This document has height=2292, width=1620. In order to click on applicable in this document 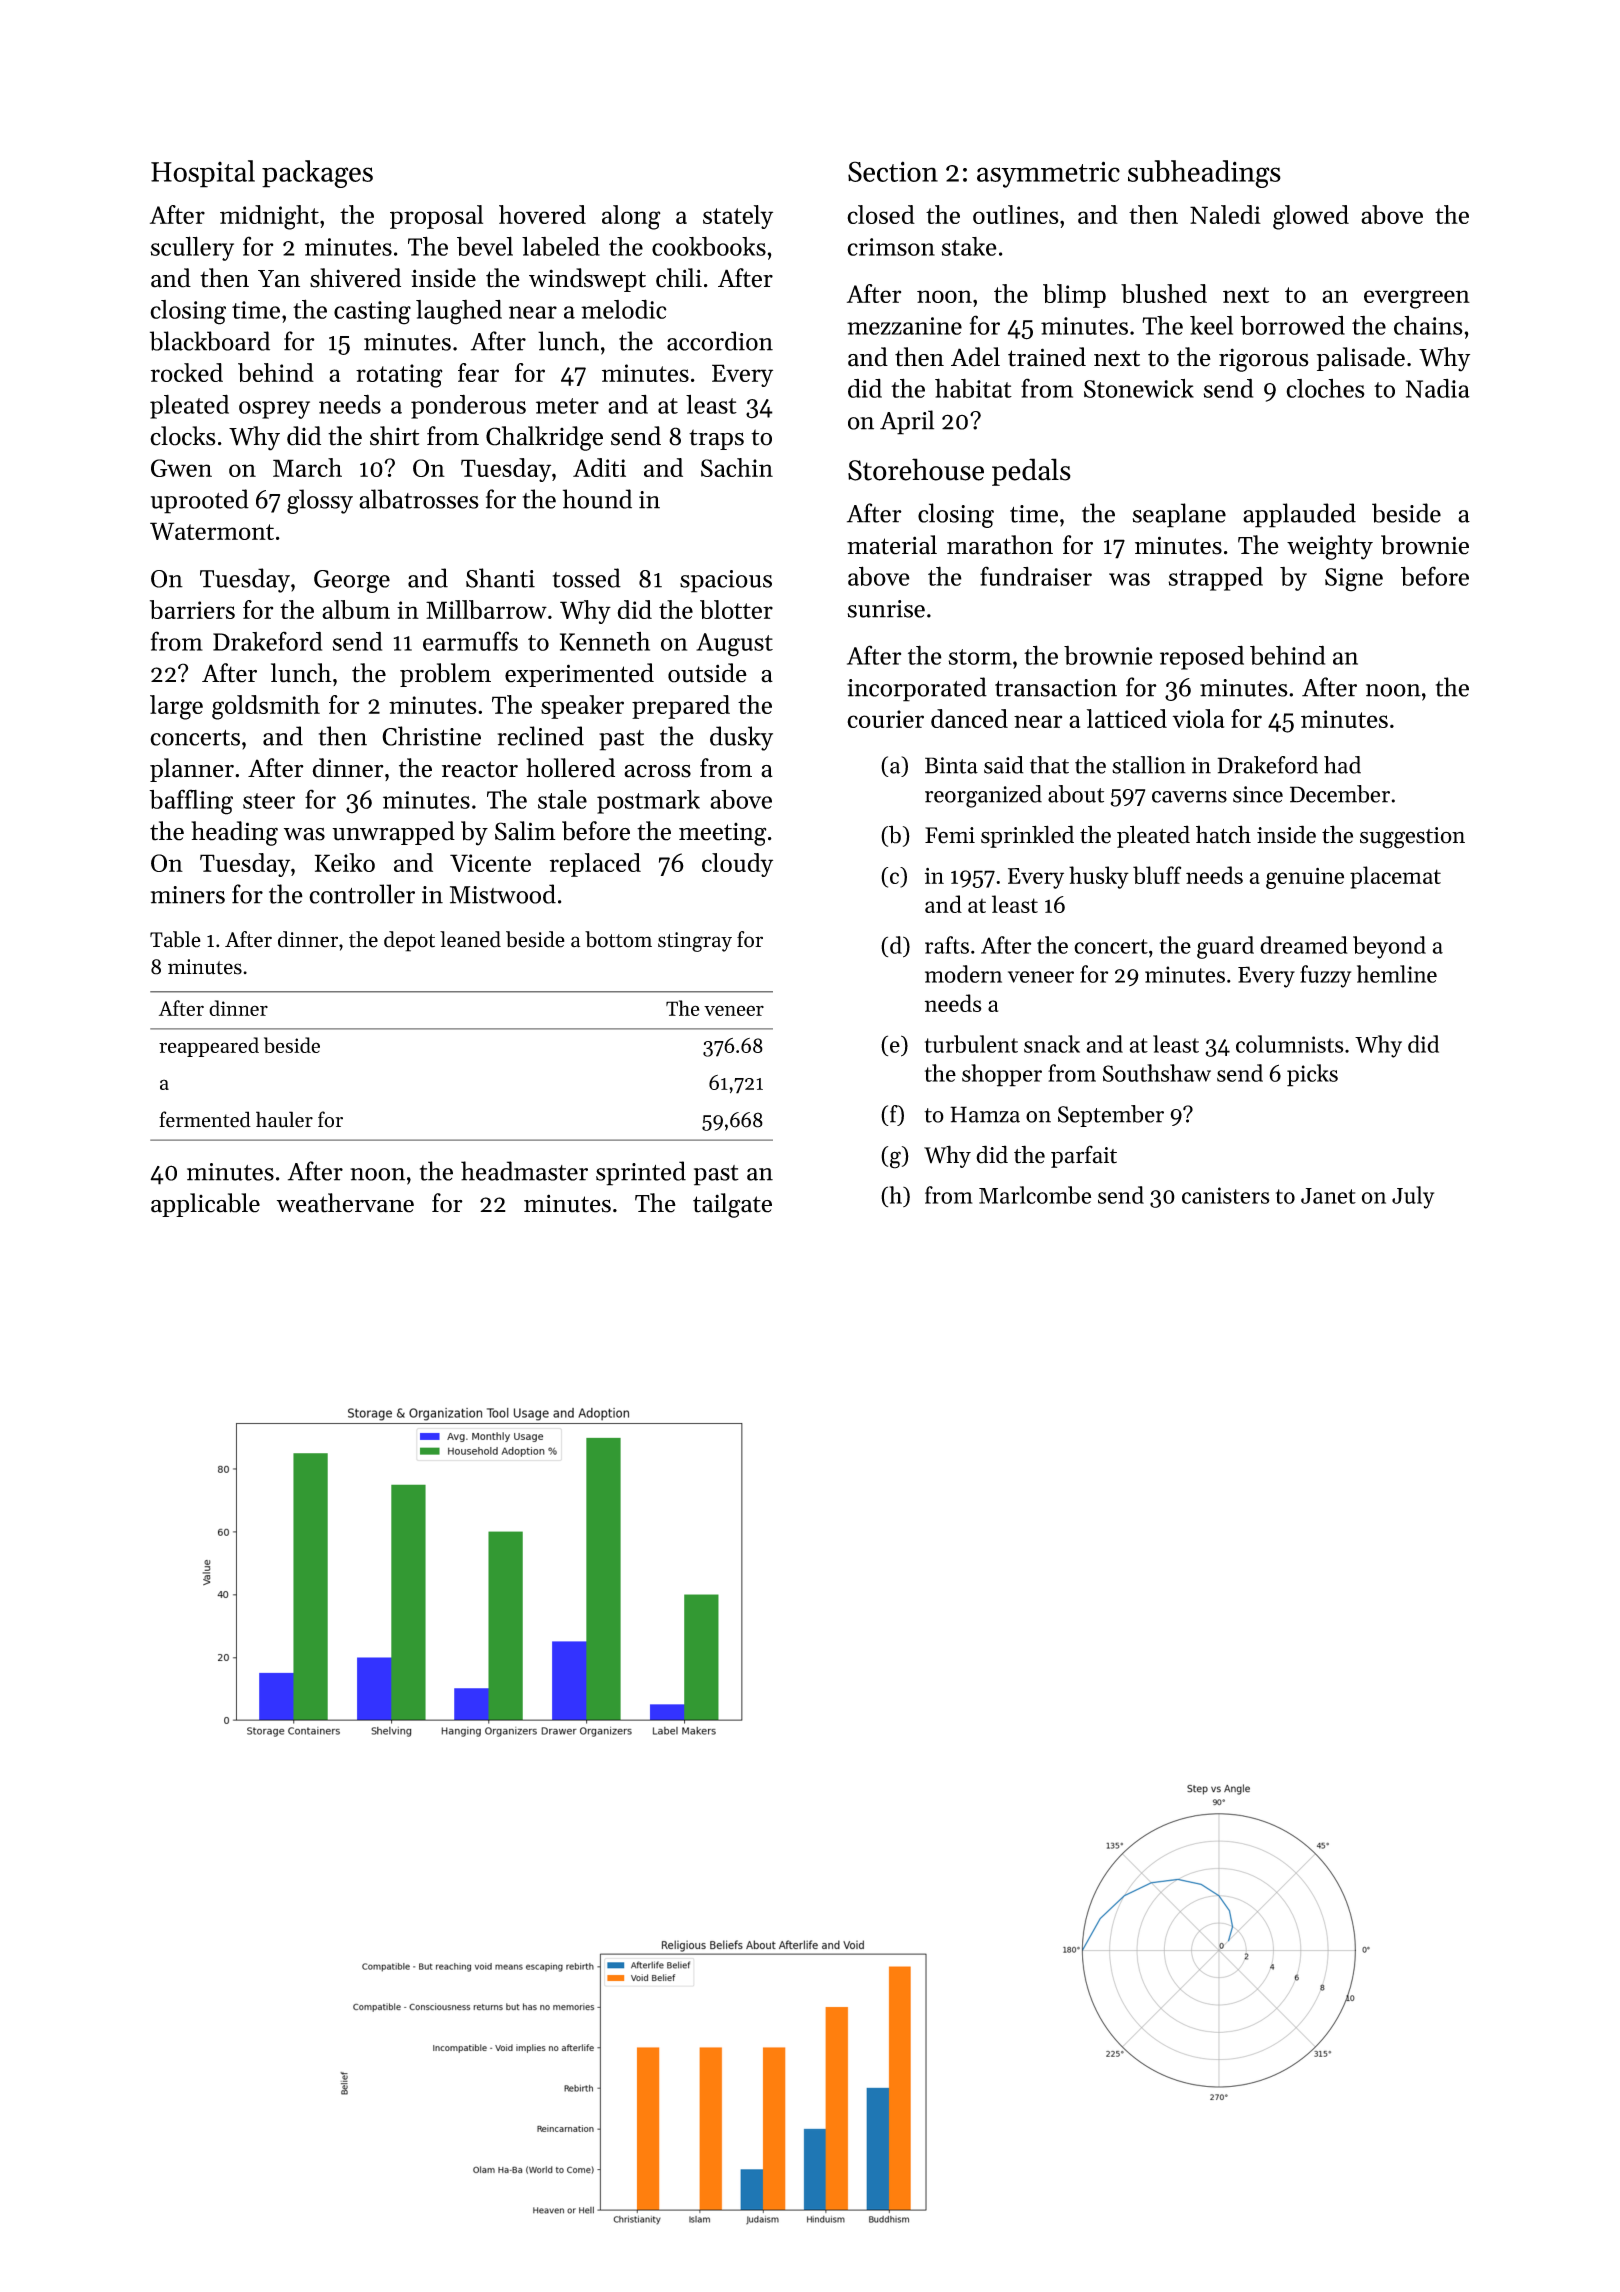, I will do `click(205, 1205)`.
